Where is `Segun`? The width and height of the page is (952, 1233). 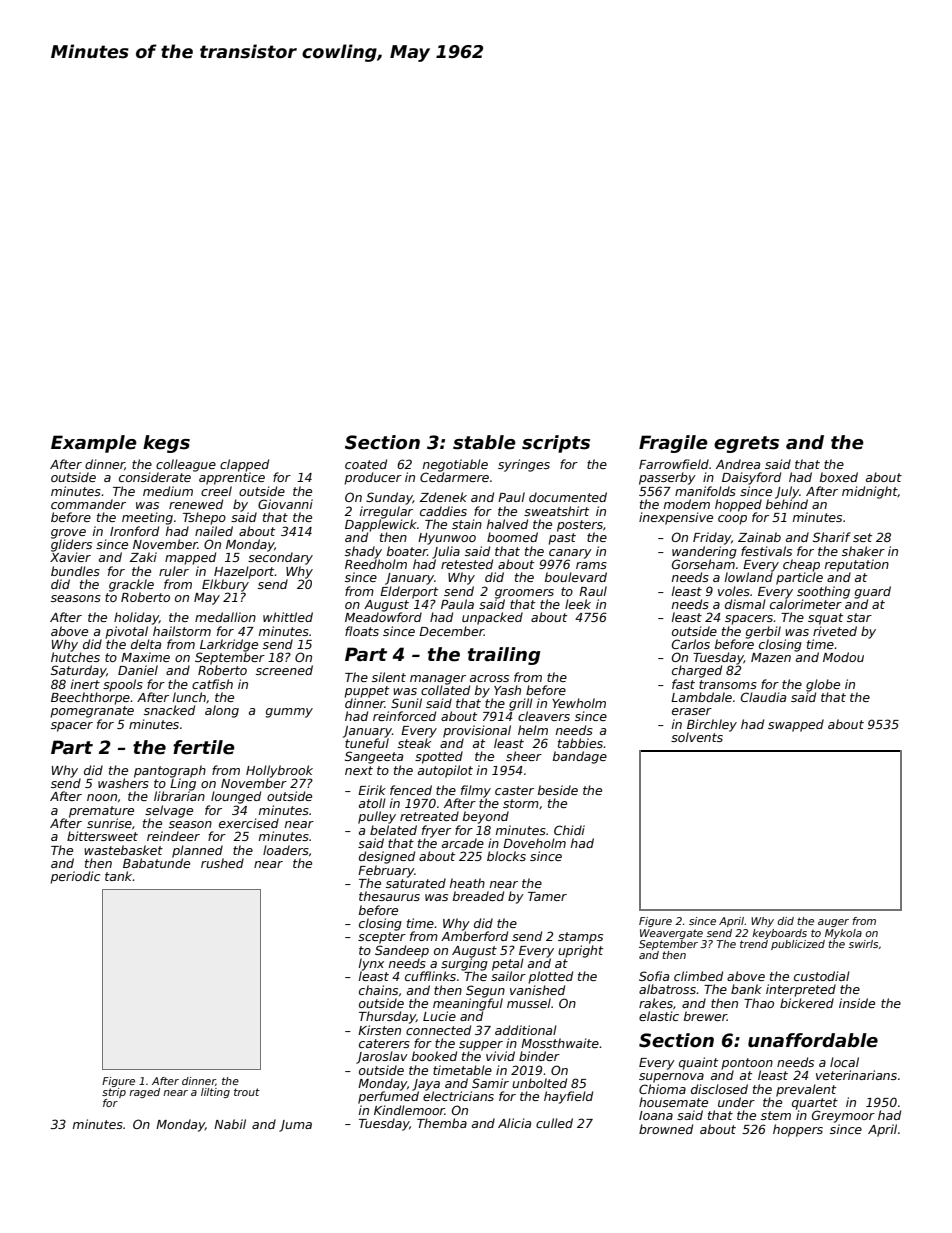
Segun is located at coordinates (485, 991).
